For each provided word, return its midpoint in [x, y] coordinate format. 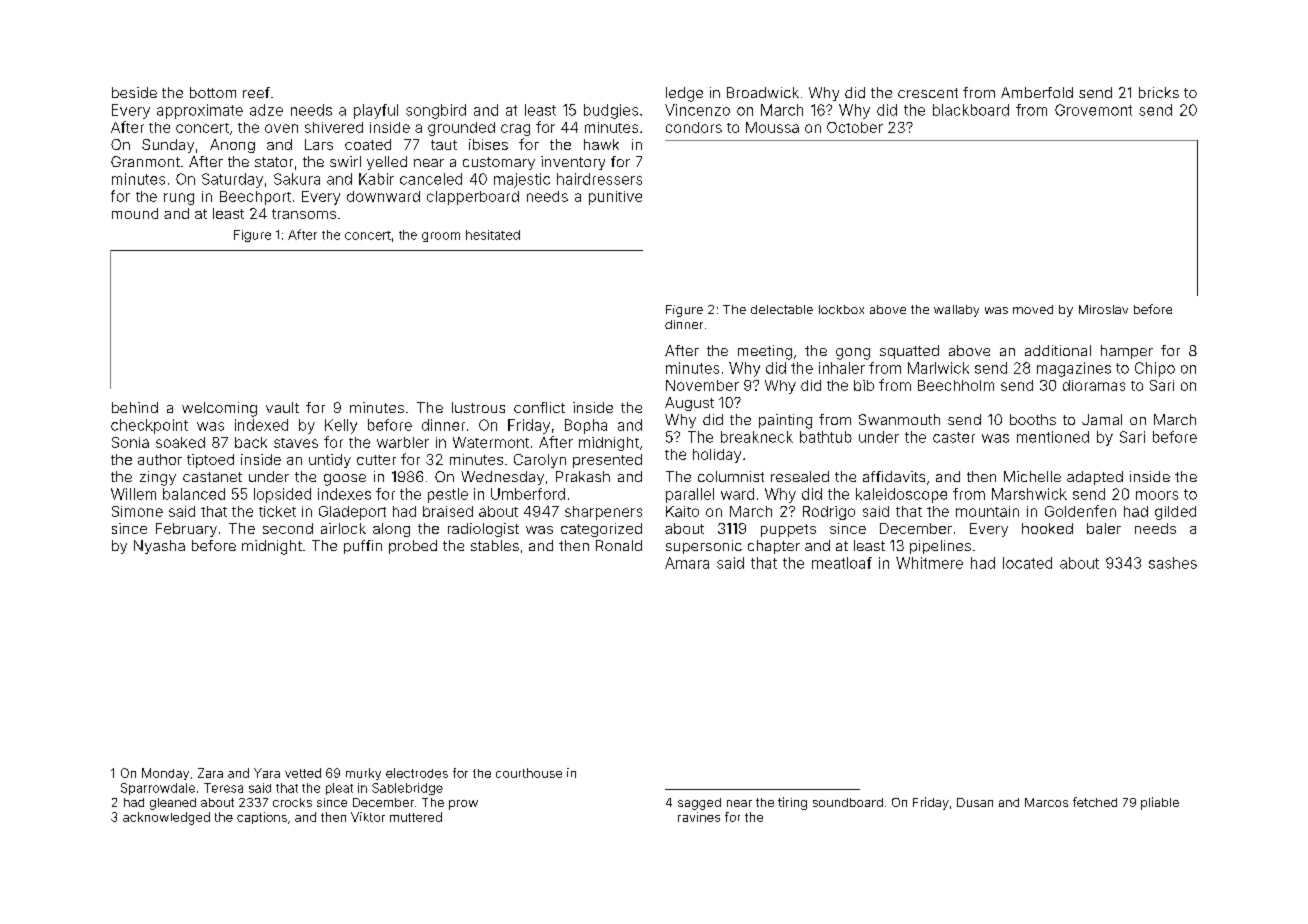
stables [495, 545]
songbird [436, 111]
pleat [339, 789]
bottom [213, 92]
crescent [928, 93]
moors [1157, 495]
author [160, 459]
